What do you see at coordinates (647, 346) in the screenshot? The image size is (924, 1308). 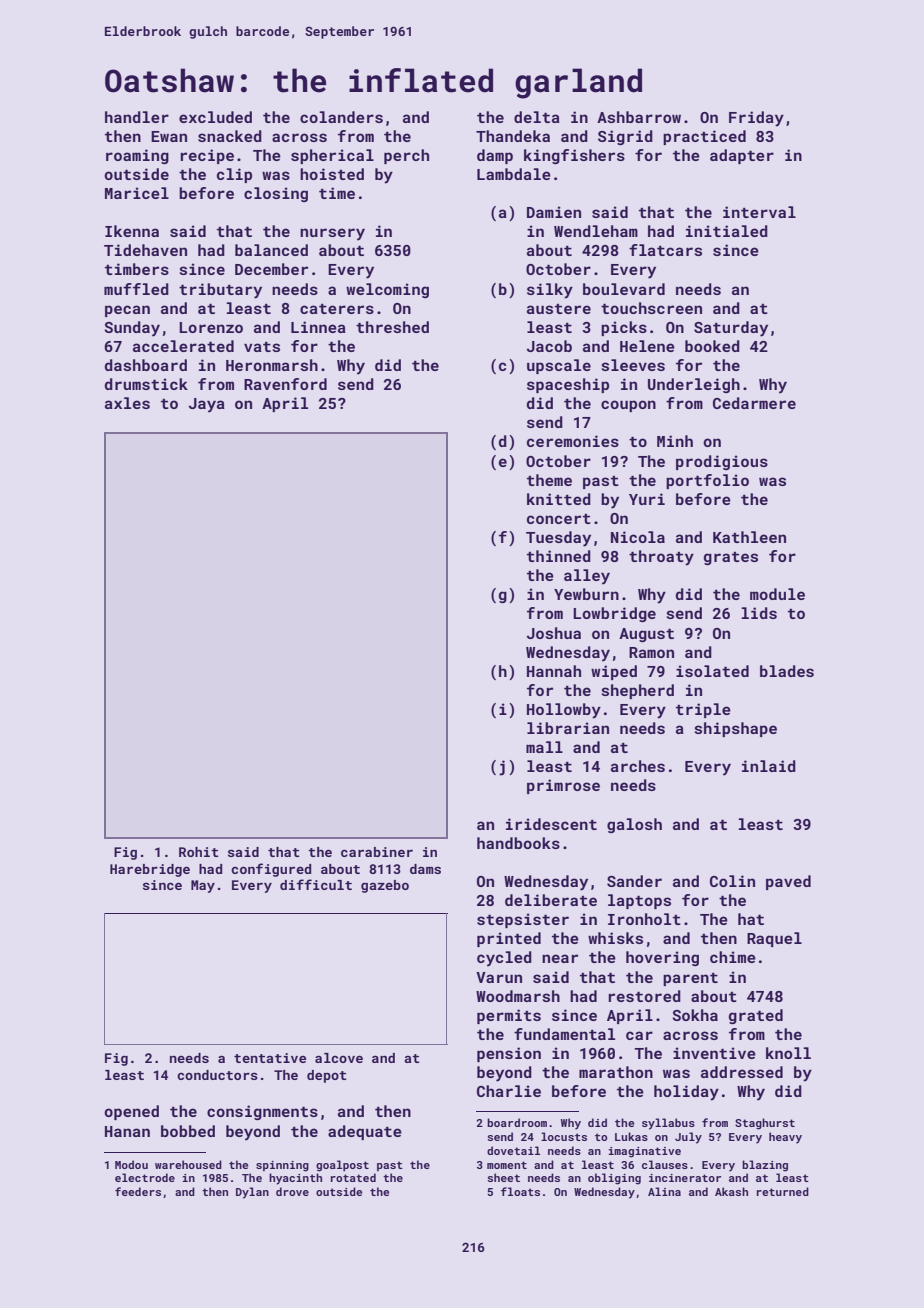 I see `Helene` at bounding box center [647, 346].
